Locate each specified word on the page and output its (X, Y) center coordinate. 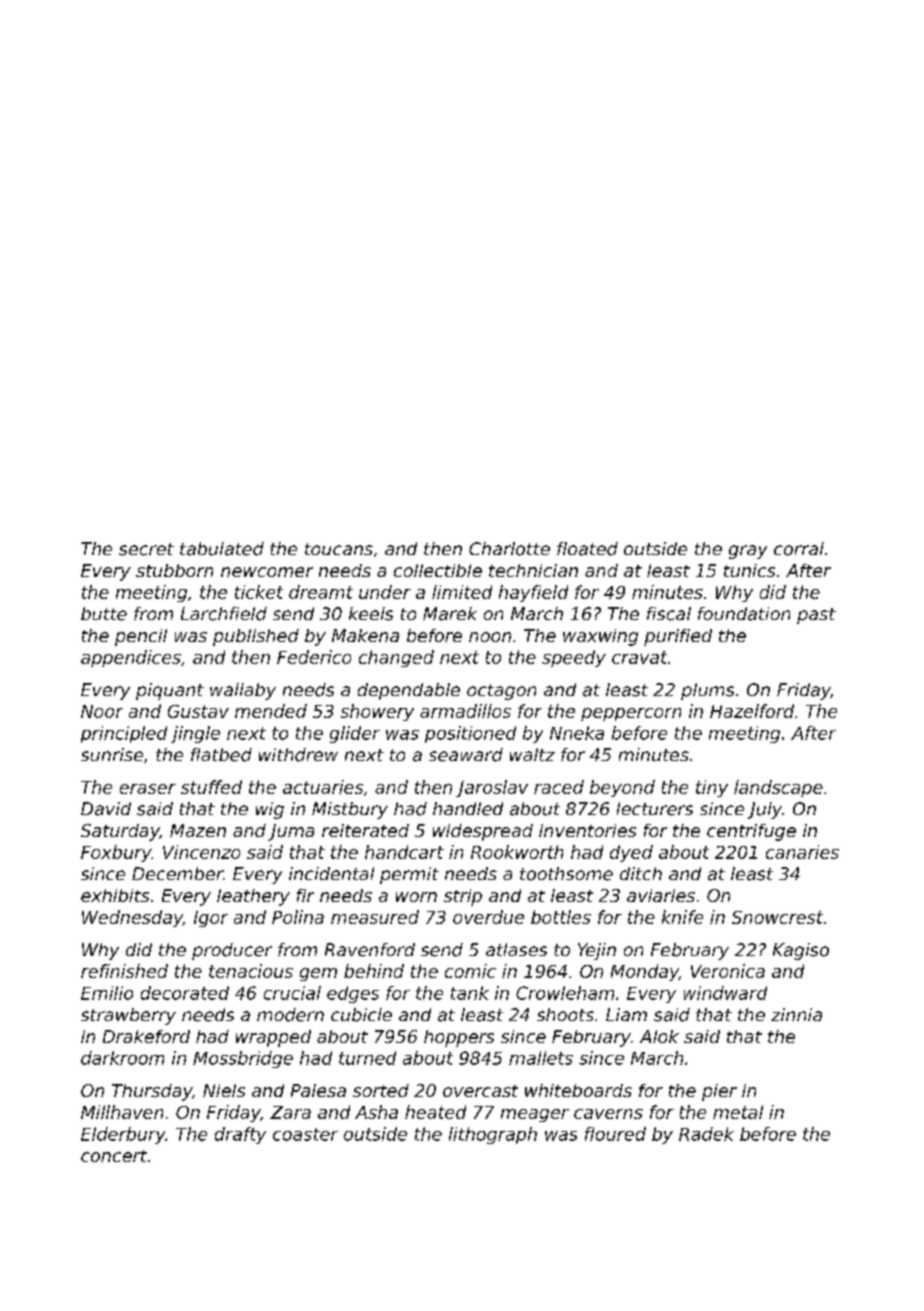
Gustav (198, 711)
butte (104, 614)
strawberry (128, 1016)
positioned (470, 734)
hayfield (533, 593)
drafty (240, 1135)
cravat (639, 657)
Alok (659, 1036)
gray (748, 552)
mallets (541, 1058)
